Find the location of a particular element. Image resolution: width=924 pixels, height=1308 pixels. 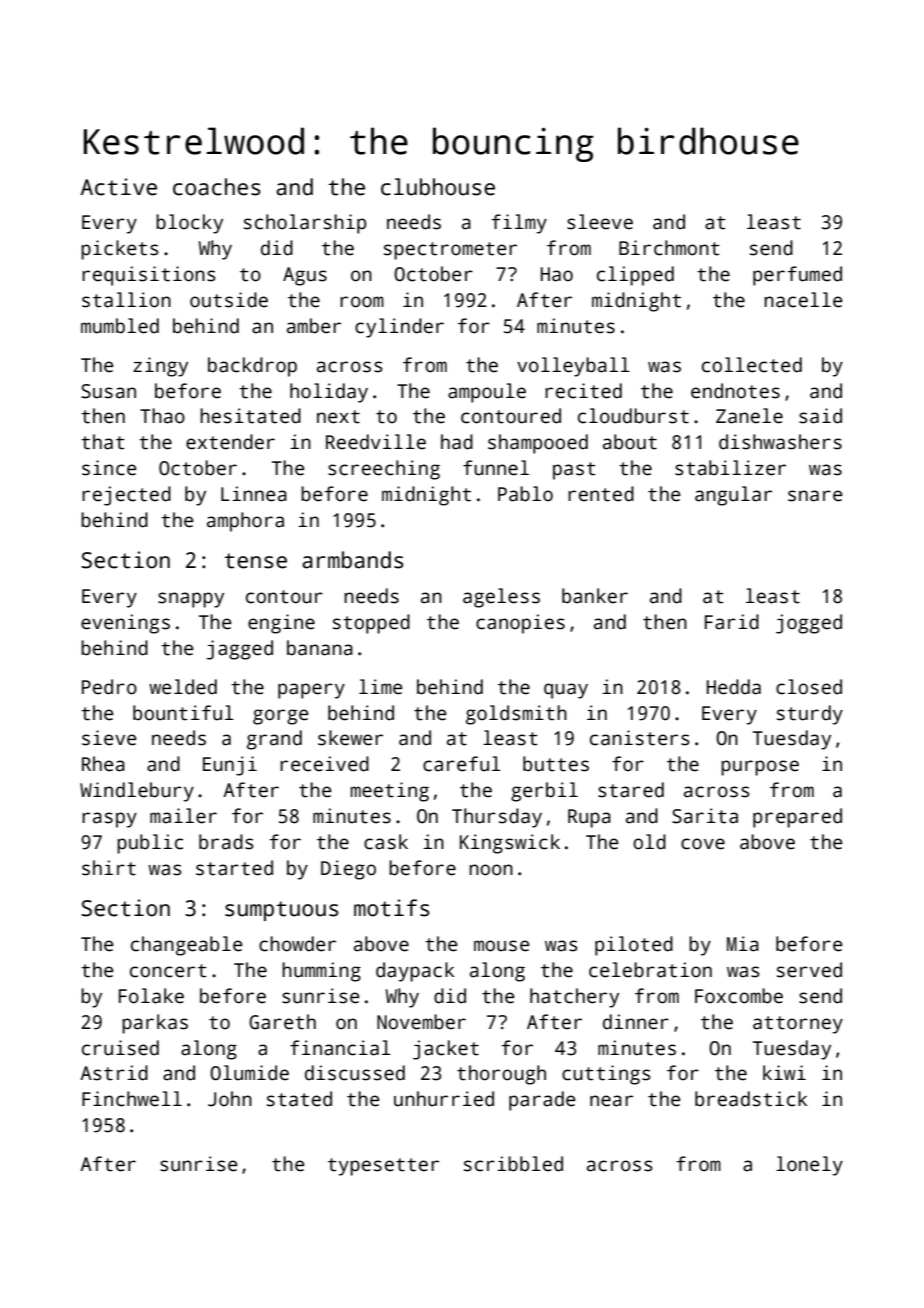

stated is located at coordinates (299, 1099).
